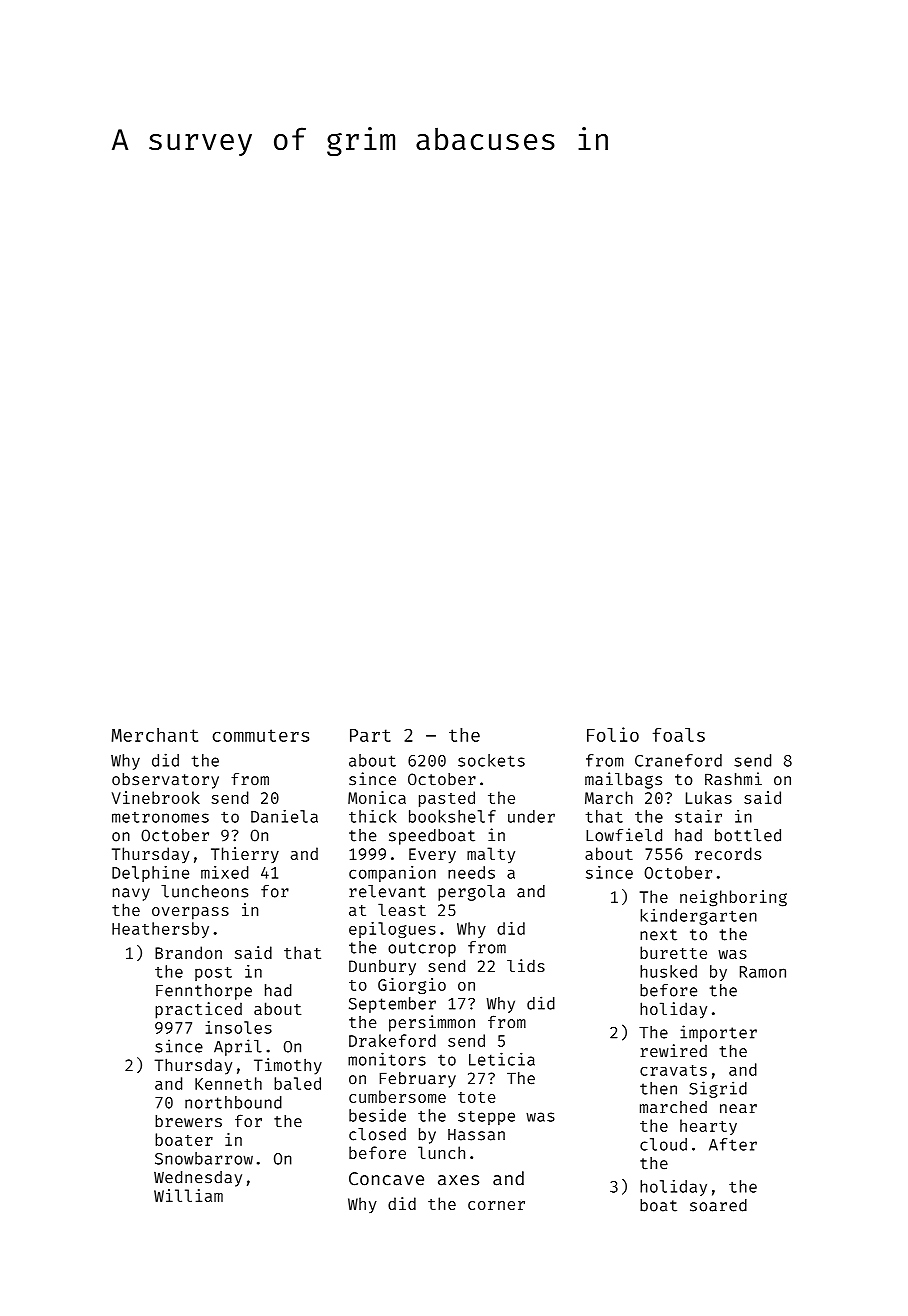 This screenshot has height=1316, width=908. I want to click on brewers, so click(188, 1120).
